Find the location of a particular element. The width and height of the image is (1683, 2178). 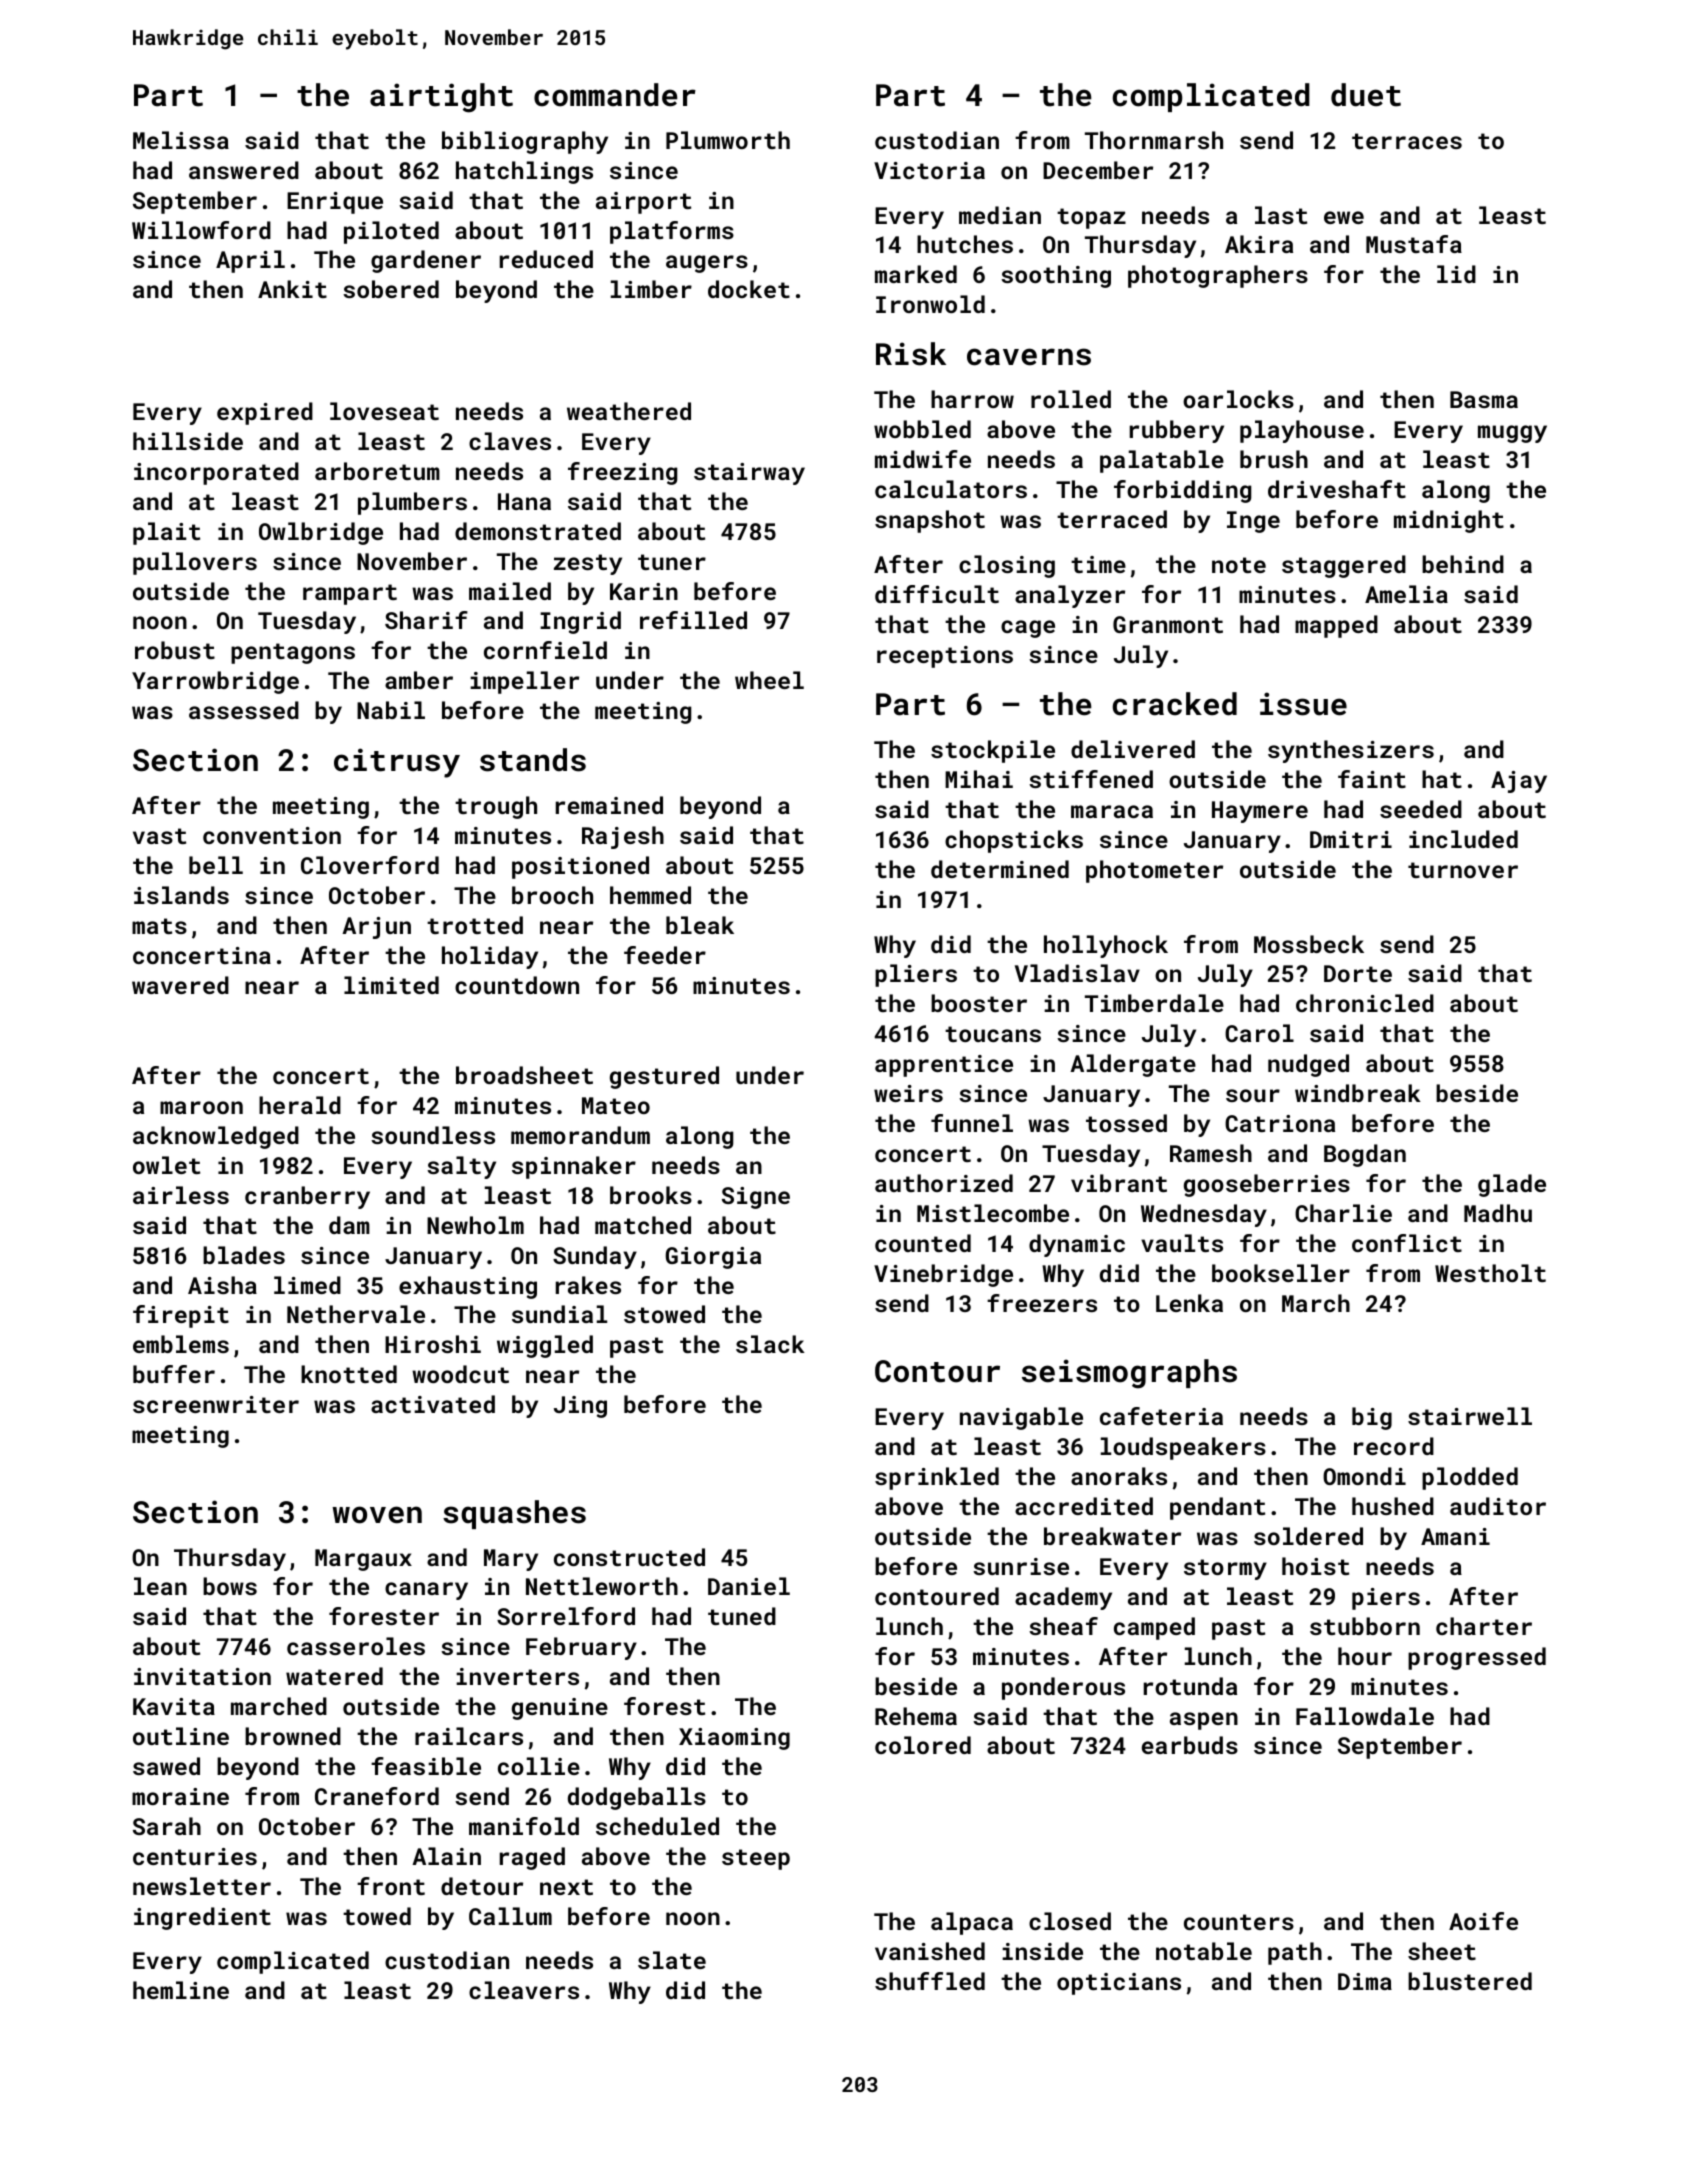

herald is located at coordinates (300, 1105).
